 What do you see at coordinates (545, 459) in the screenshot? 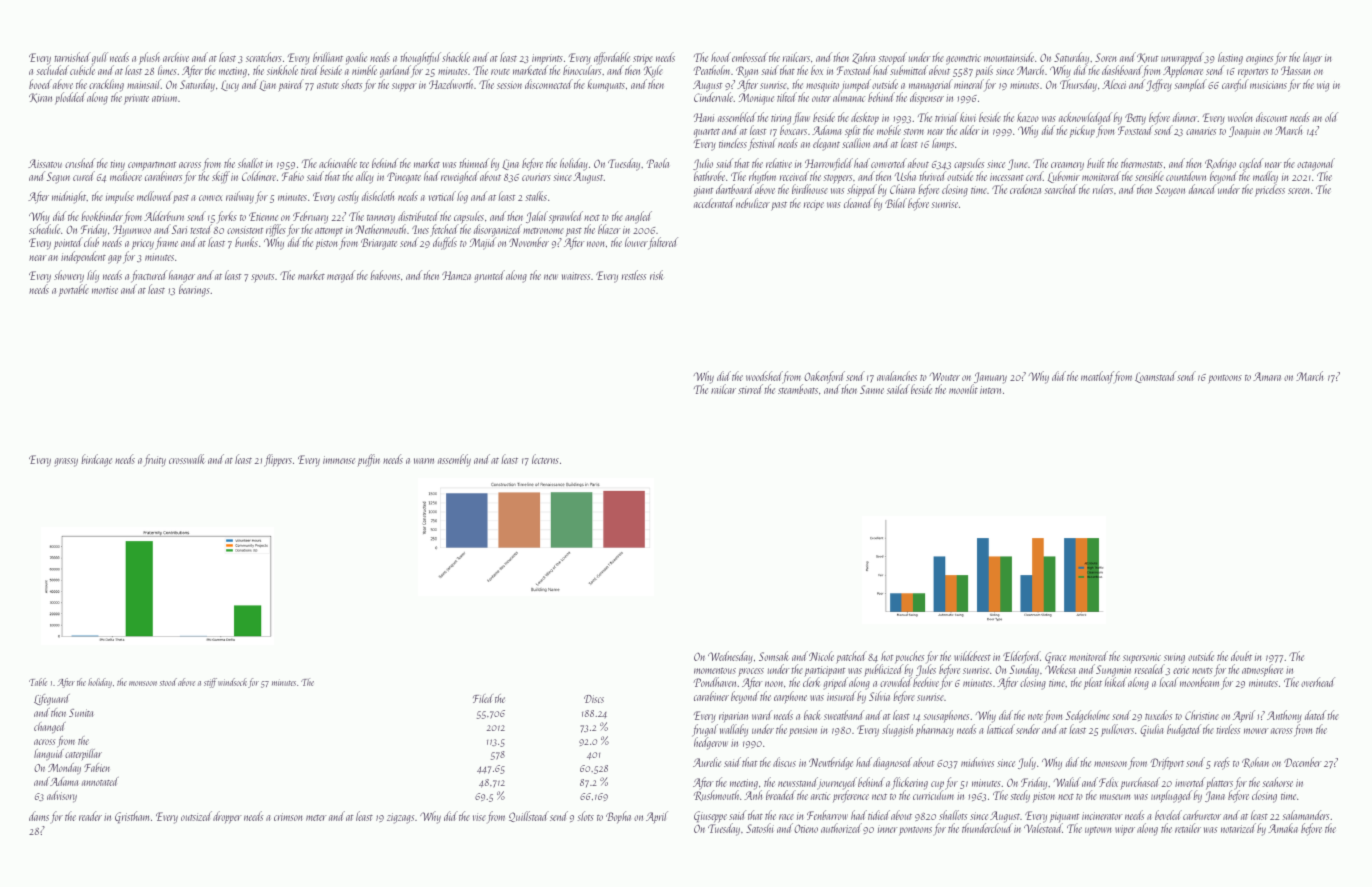
I see `lecterns` at bounding box center [545, 459].
